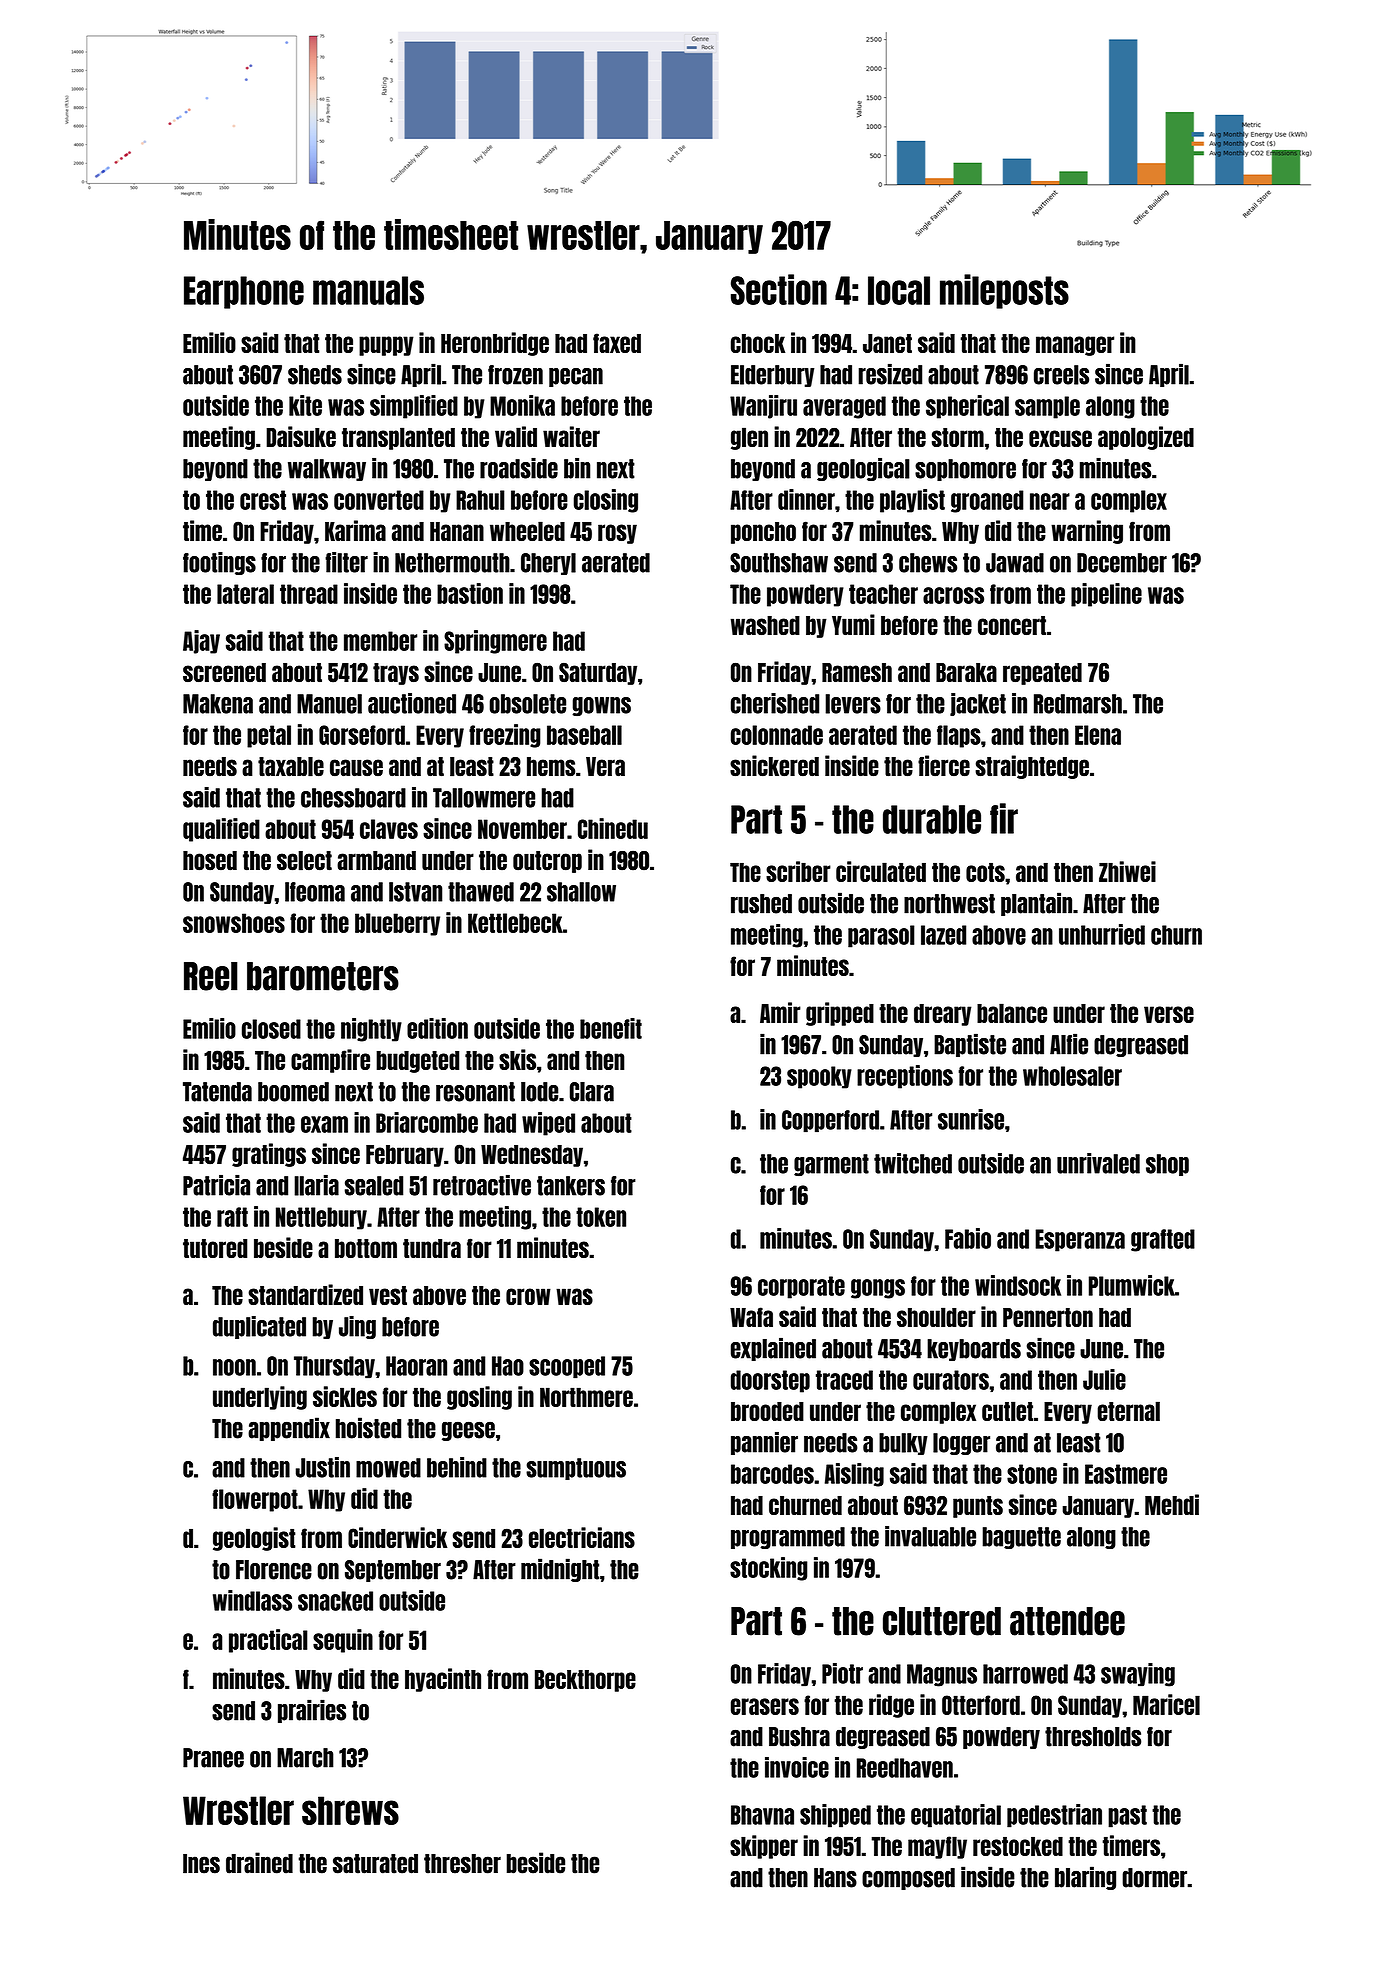 Image resolution: width=1386 pixels, height=1969 pixels. What do you see at coordinates (216, 1185) in the page?
I see `Patricia` at bounding box center [216, 1185].
